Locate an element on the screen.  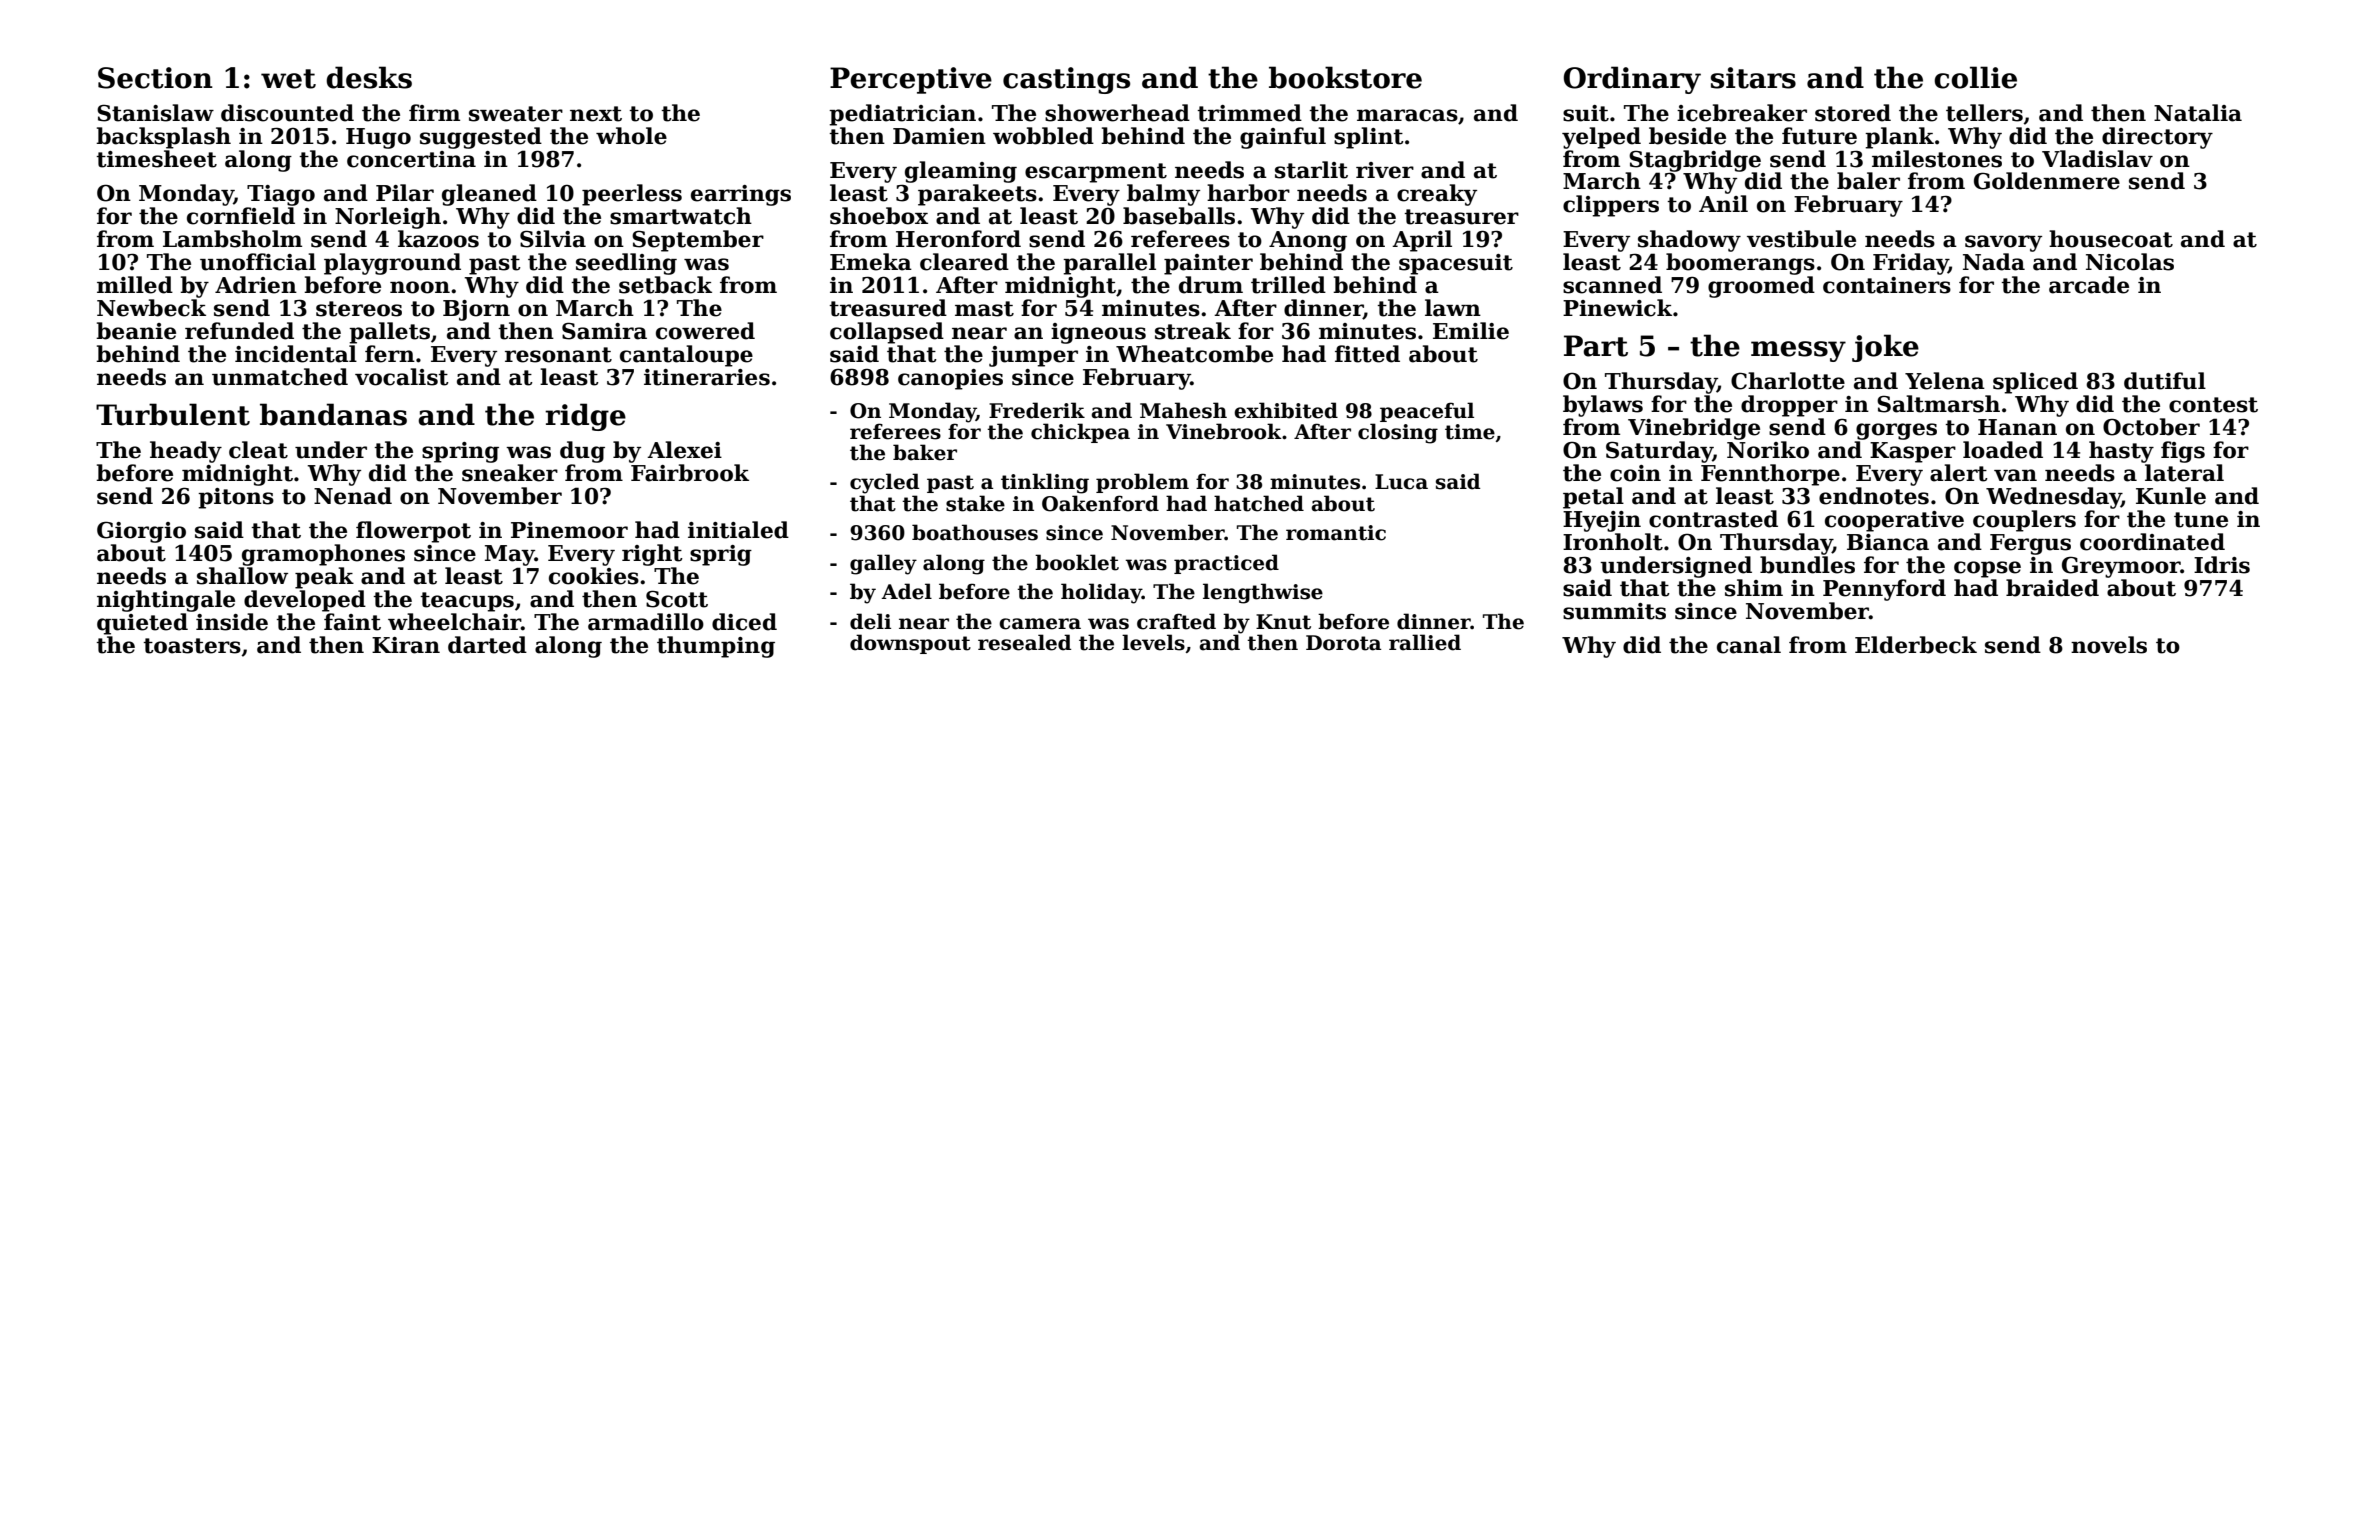
Goldenmere is located at coordinates (2047, 181).
